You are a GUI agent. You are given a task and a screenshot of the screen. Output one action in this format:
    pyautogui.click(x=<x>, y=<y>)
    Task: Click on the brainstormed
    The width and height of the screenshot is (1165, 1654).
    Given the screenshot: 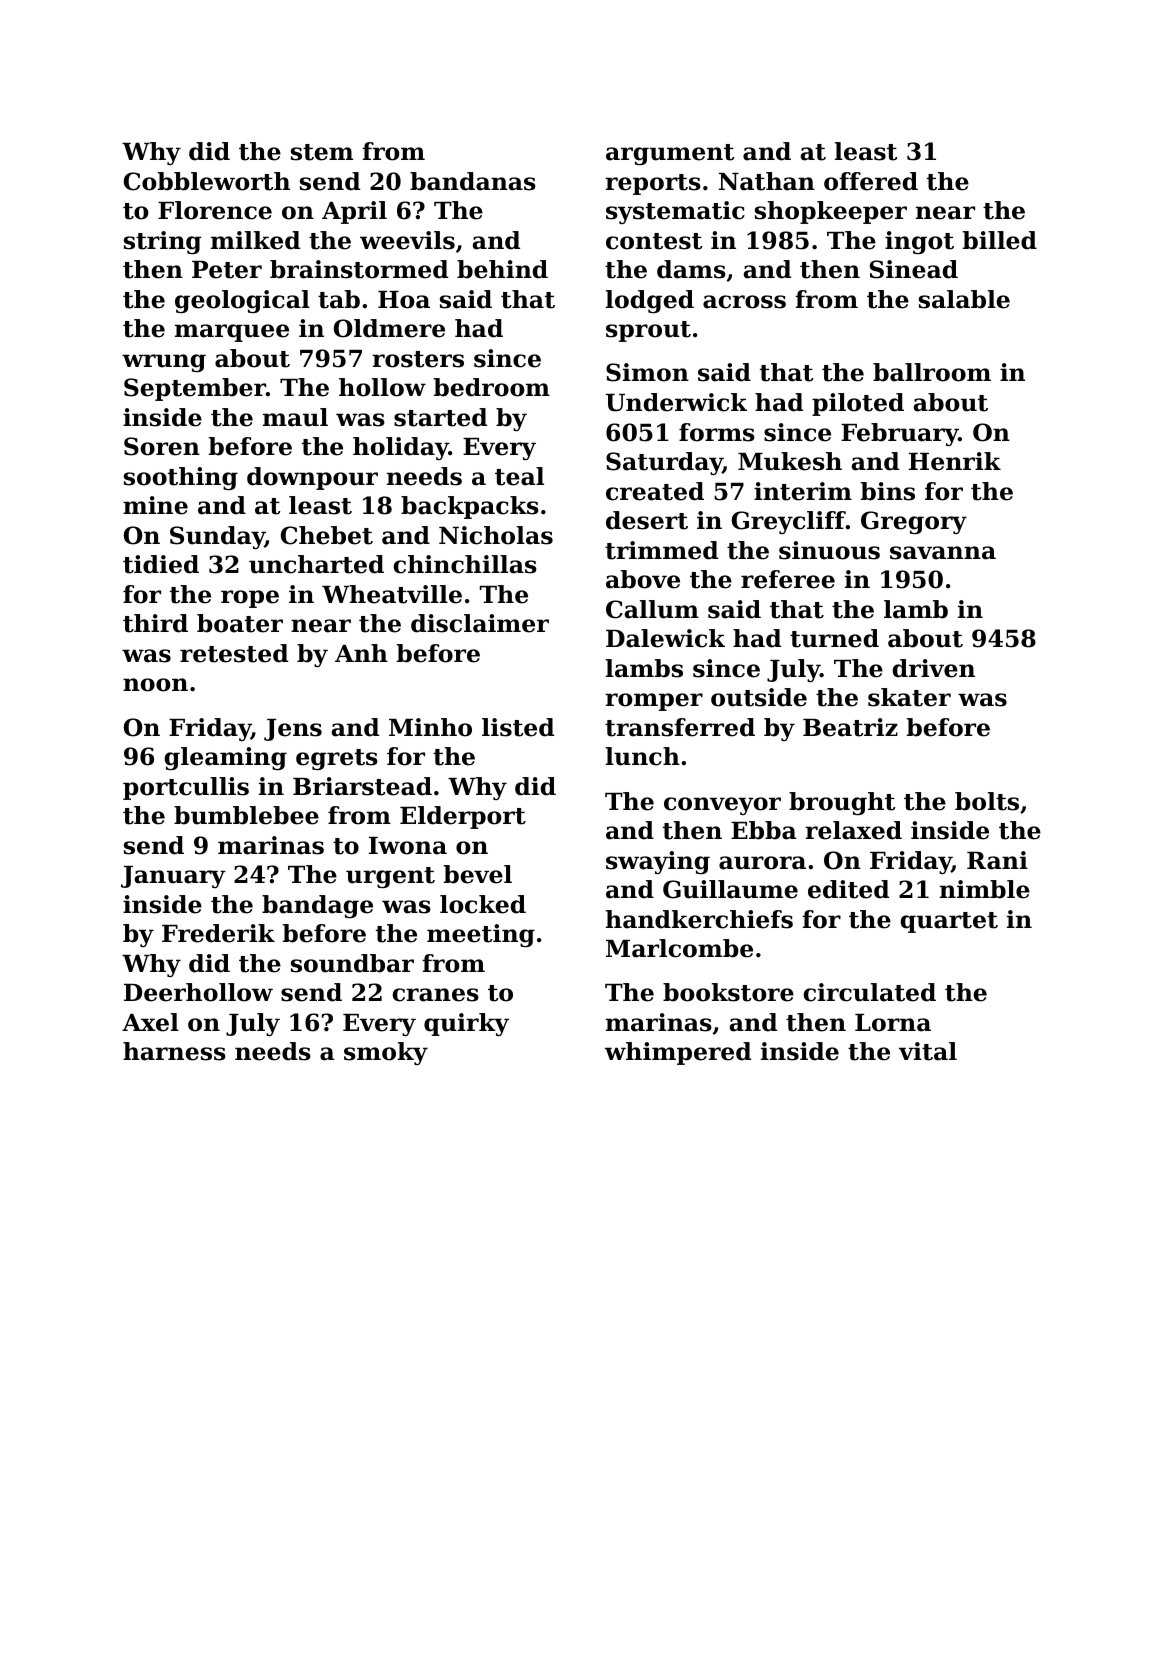 What is the action you would take?
    pyautogui.click(x=359, y=269)
